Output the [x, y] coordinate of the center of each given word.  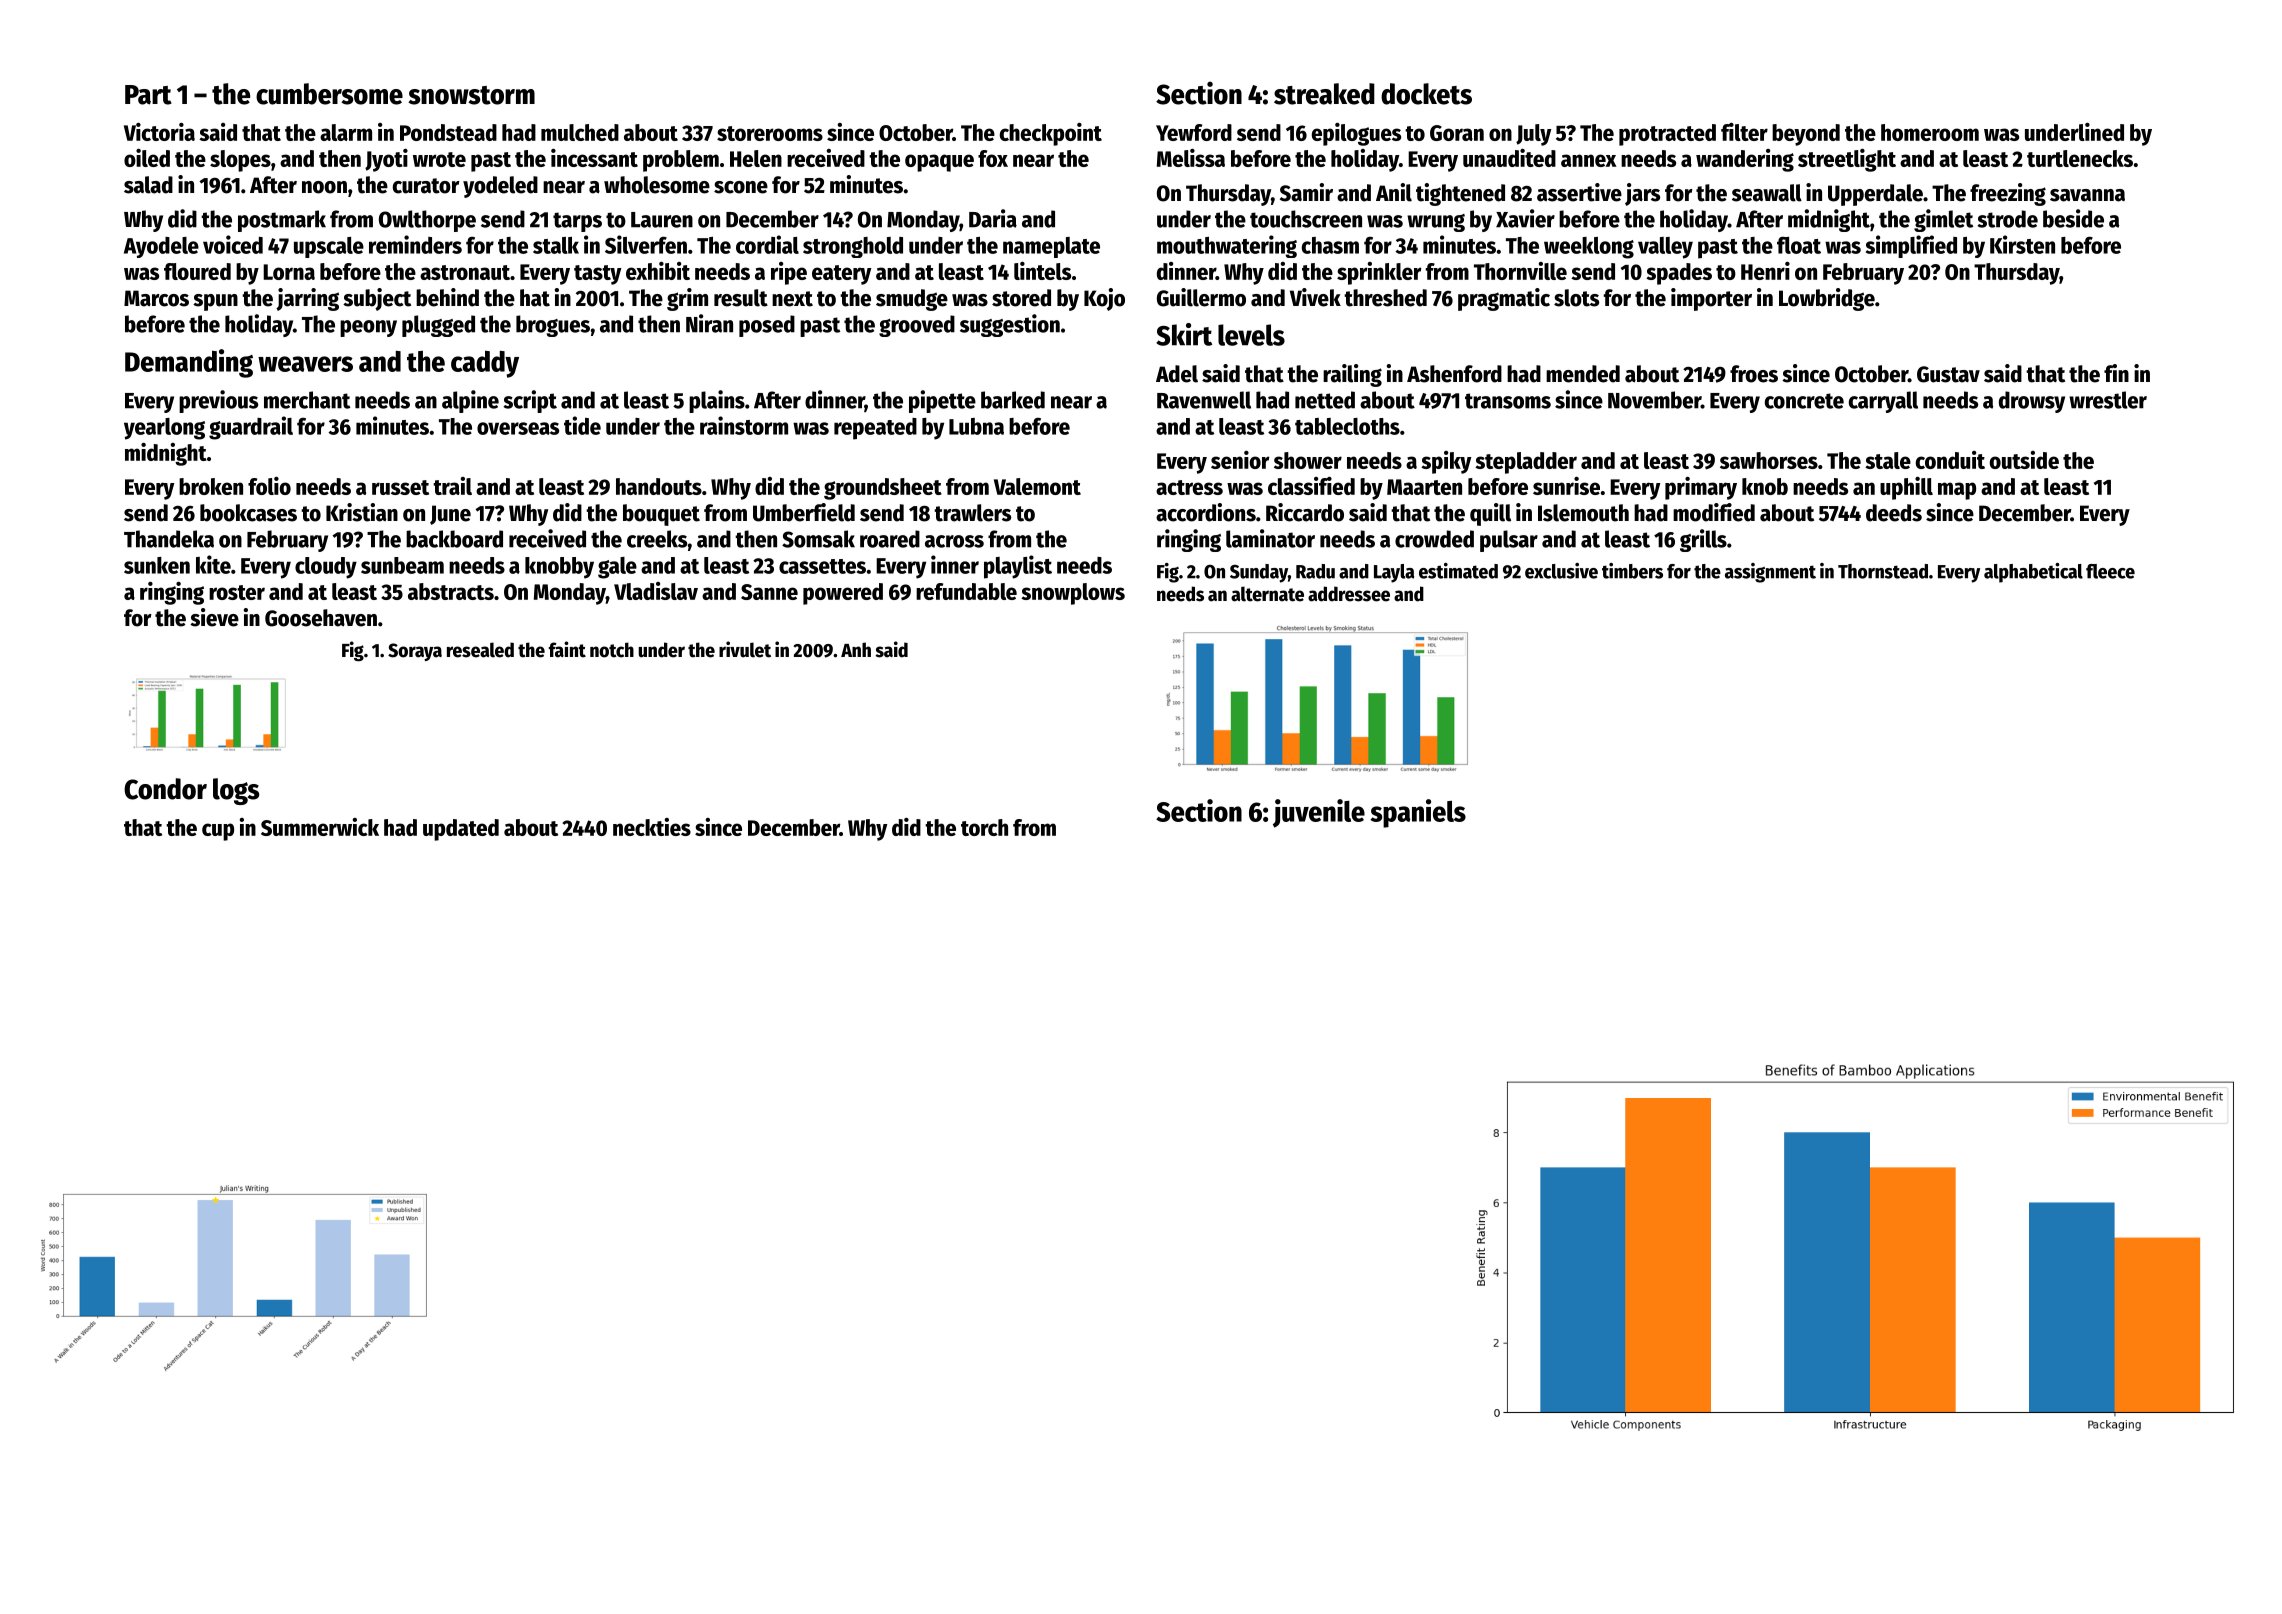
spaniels [1418, 813]
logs [236, 791]
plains [717, 401]
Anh [856, 649]
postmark [282, 221]
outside [2024, 460]
